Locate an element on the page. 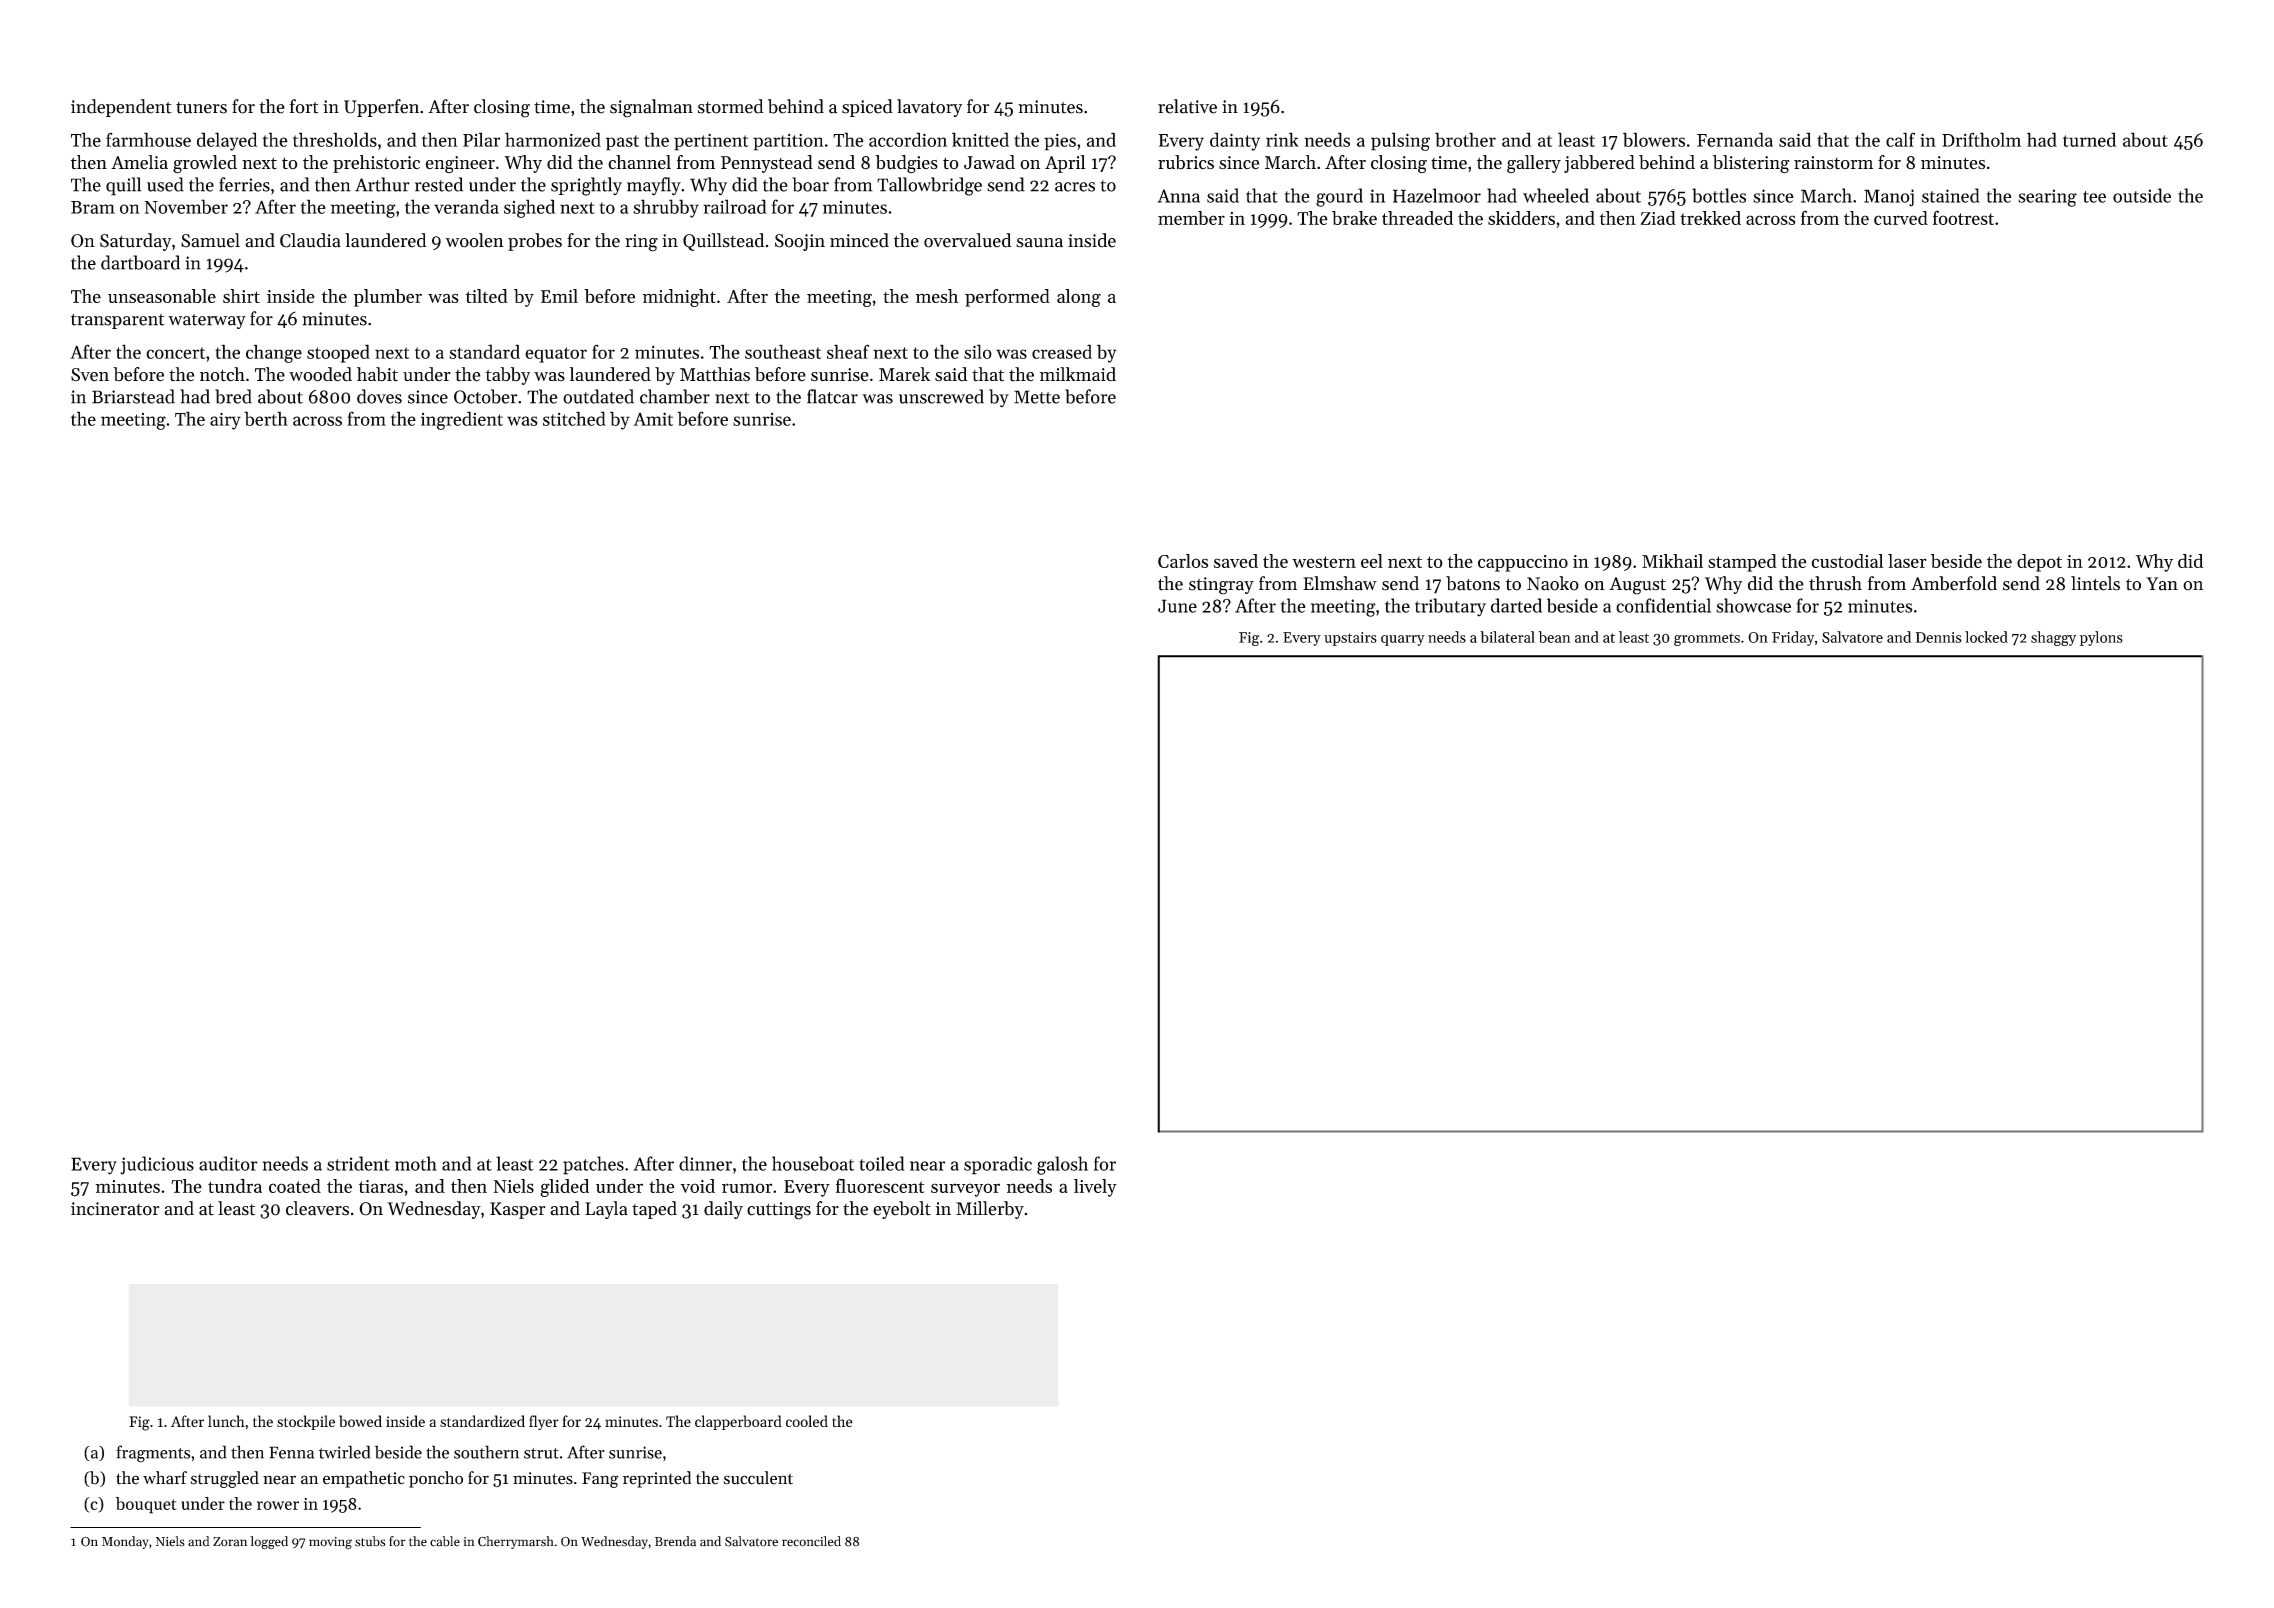  Driftholm is located at coordinates (1981, 139).
